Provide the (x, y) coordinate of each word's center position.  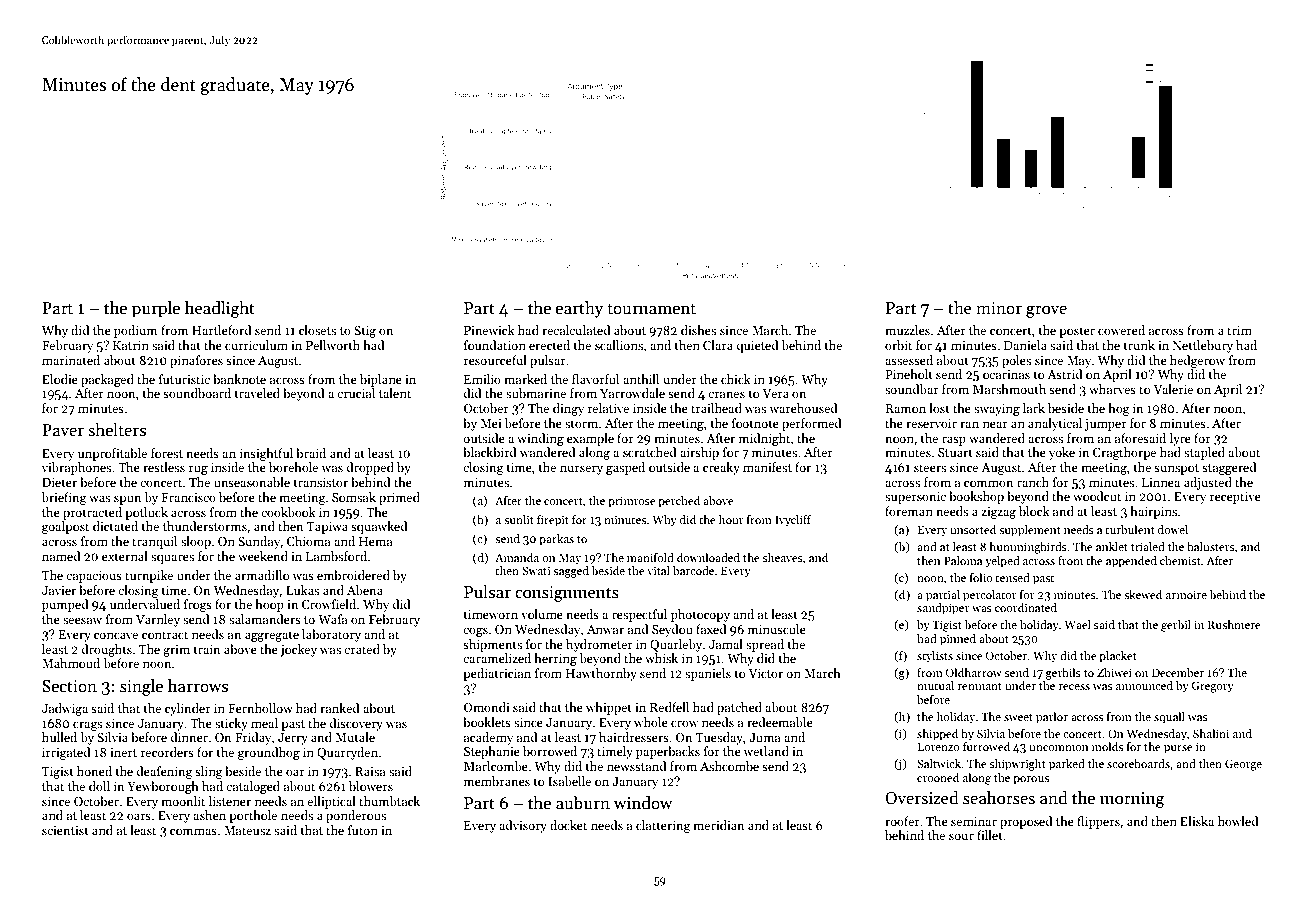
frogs (198, 605)
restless (164, 467)
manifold (650, 557)
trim (1239, 330)
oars (139, 816)
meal (264, 723)
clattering (663, 826)
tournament (651, 309)
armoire (1186, 594)
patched (739, 708)
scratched (650, 452)
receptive (1235, 498)
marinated (71, 360)
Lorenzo (939, 746)
